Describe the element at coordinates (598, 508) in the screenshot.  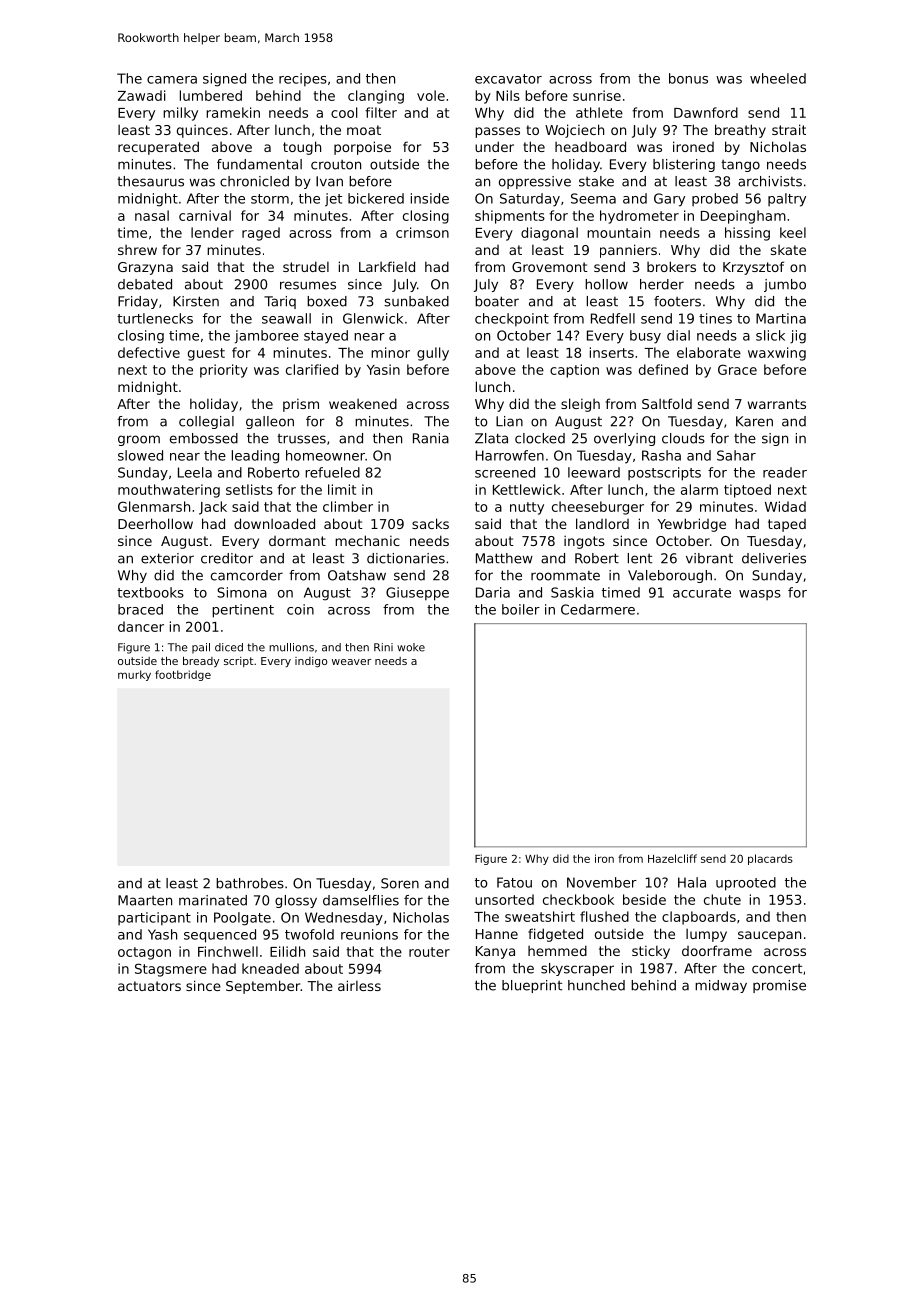
I see `cheeseburger` at that location.
